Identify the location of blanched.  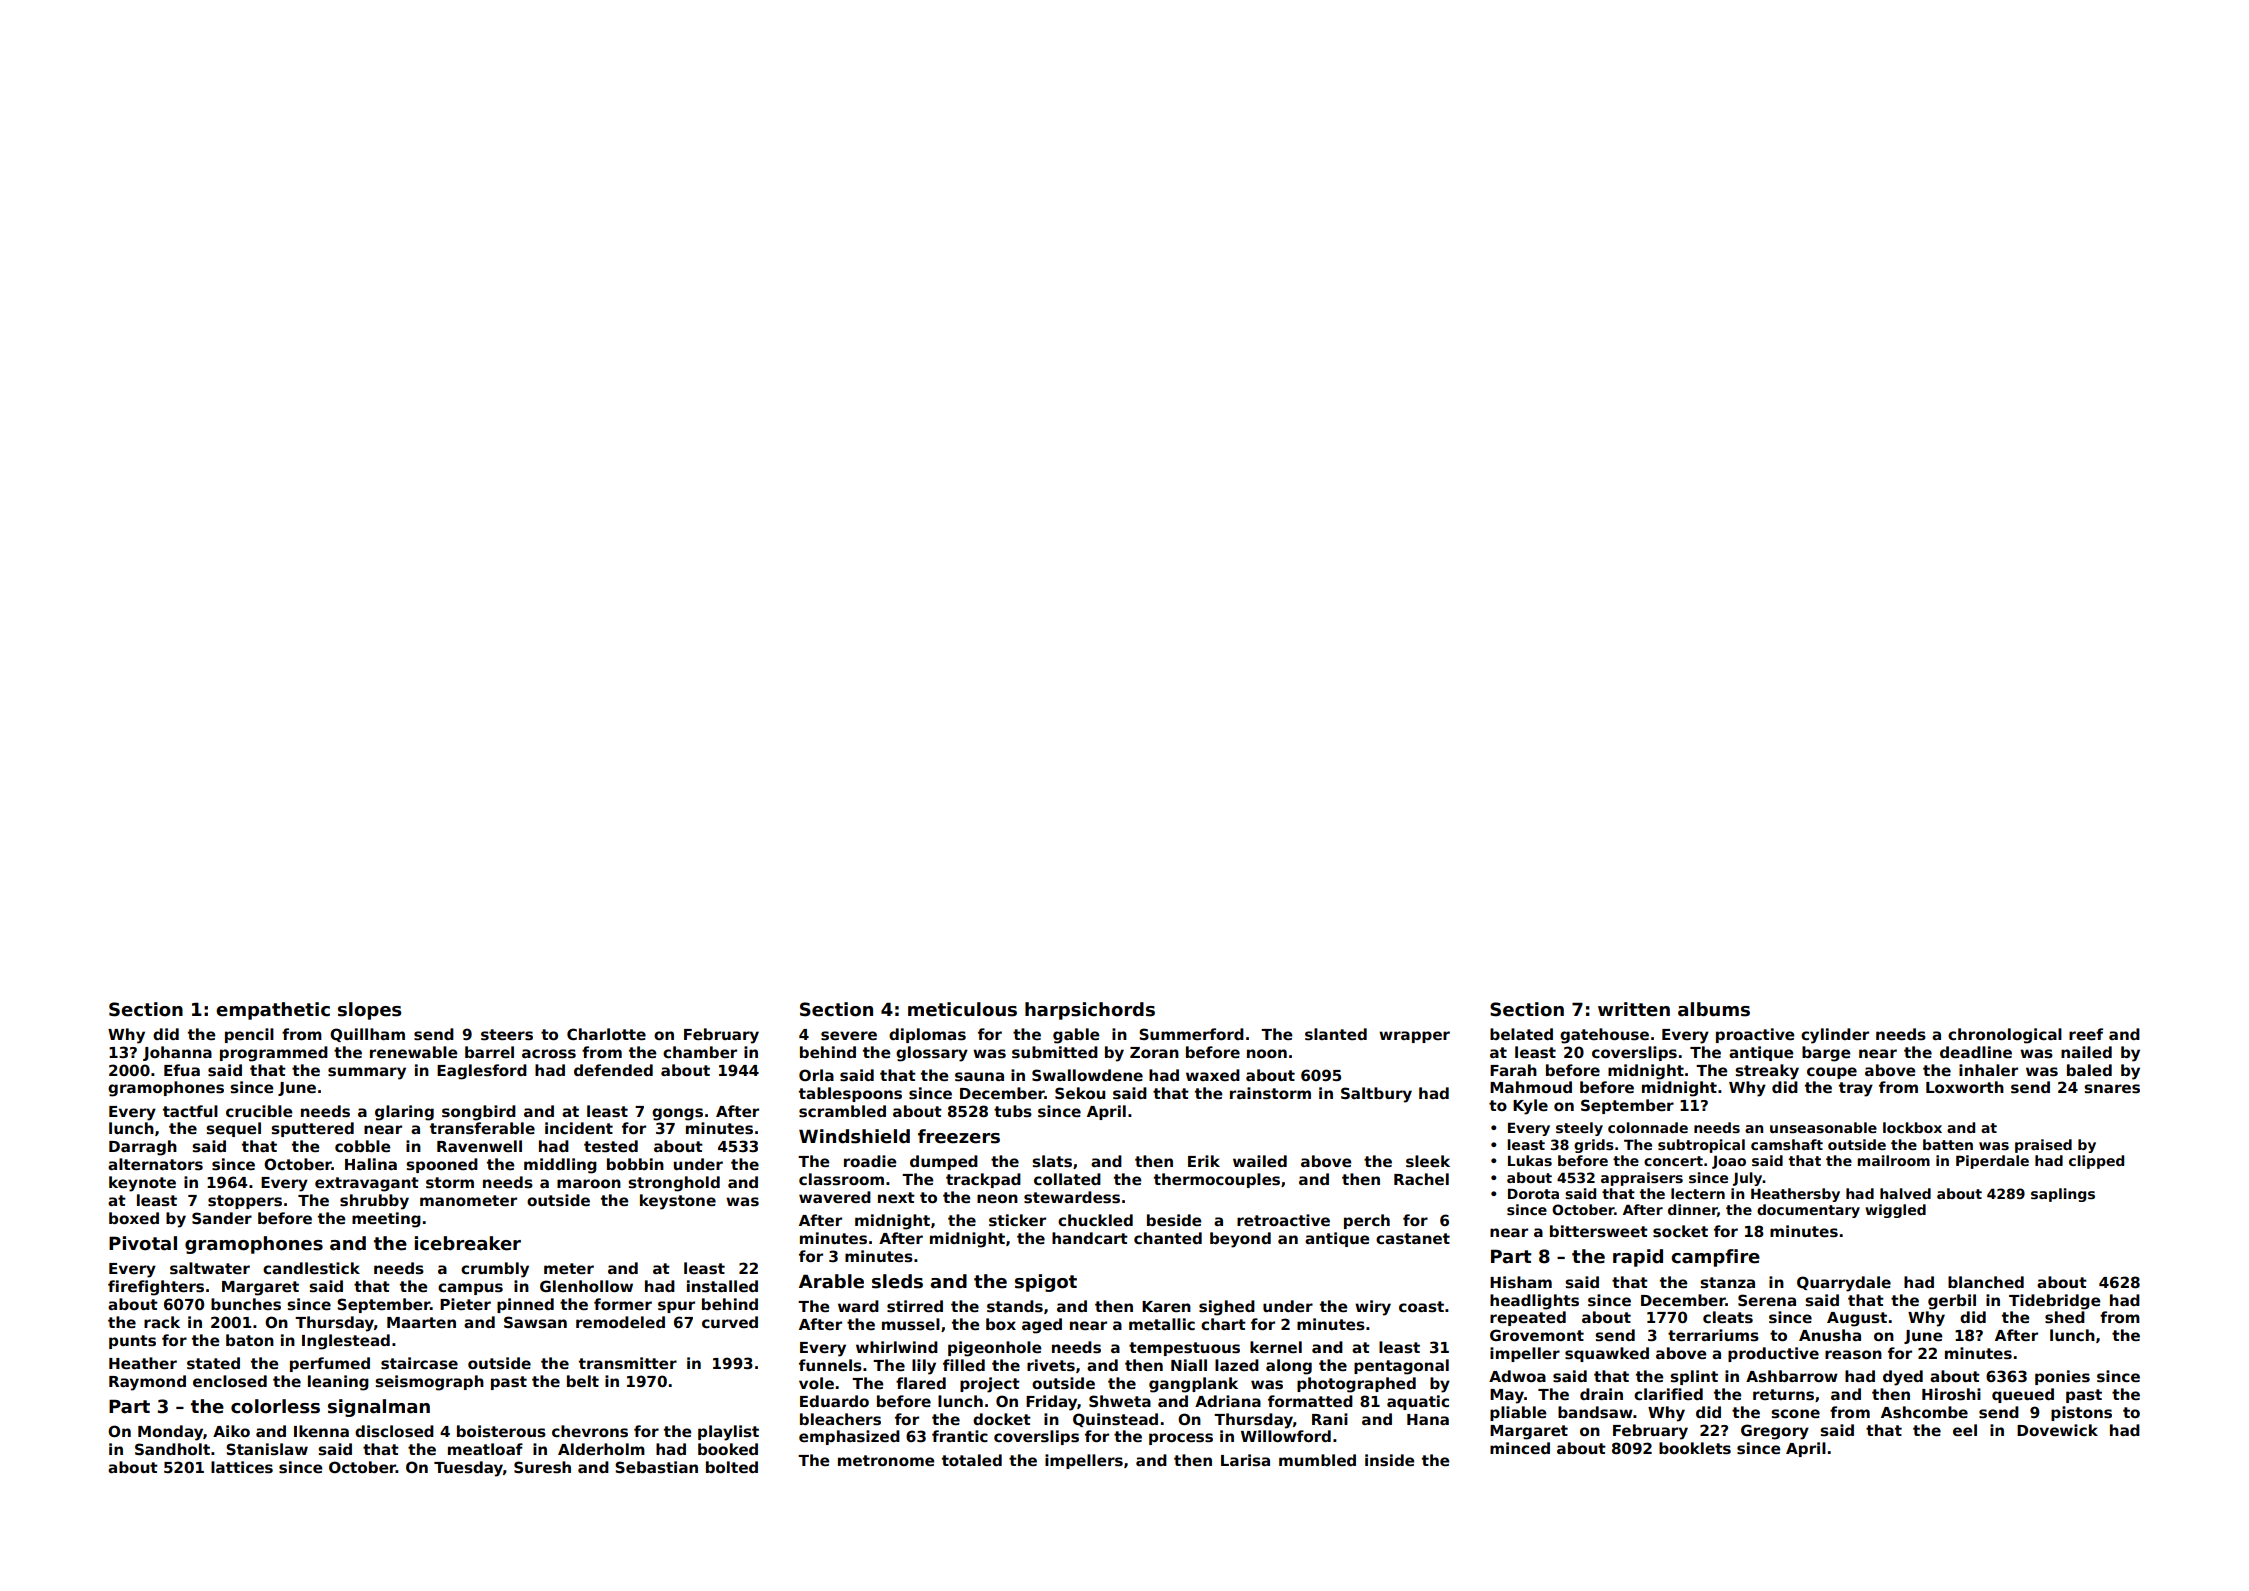
(1986, 1282).
